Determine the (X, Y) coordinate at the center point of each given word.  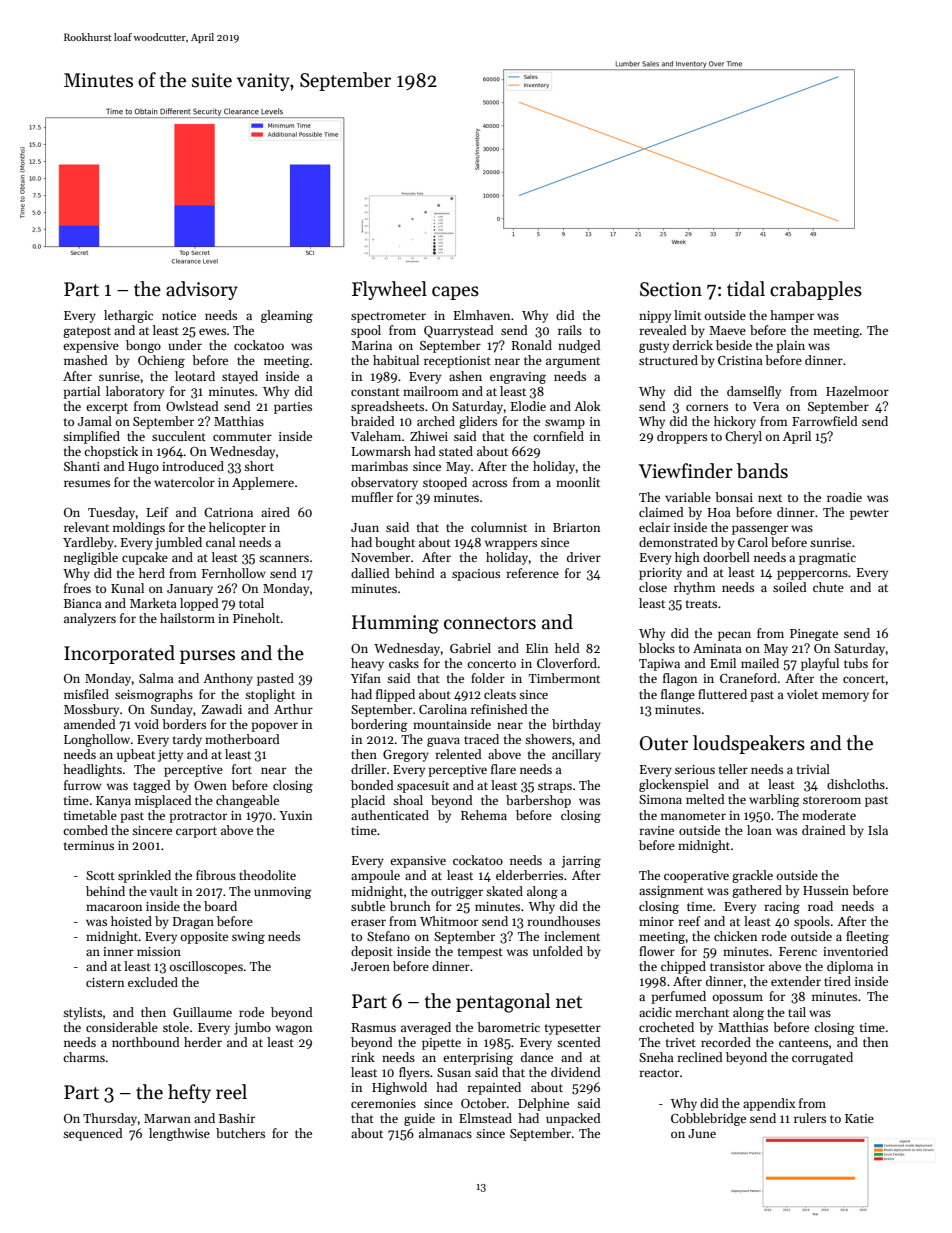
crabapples (816, 290)
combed (85, 830)
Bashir (237, 1118)
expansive (418, 862)
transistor (737, 966)
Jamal (95, 421)
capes (455, 293)
